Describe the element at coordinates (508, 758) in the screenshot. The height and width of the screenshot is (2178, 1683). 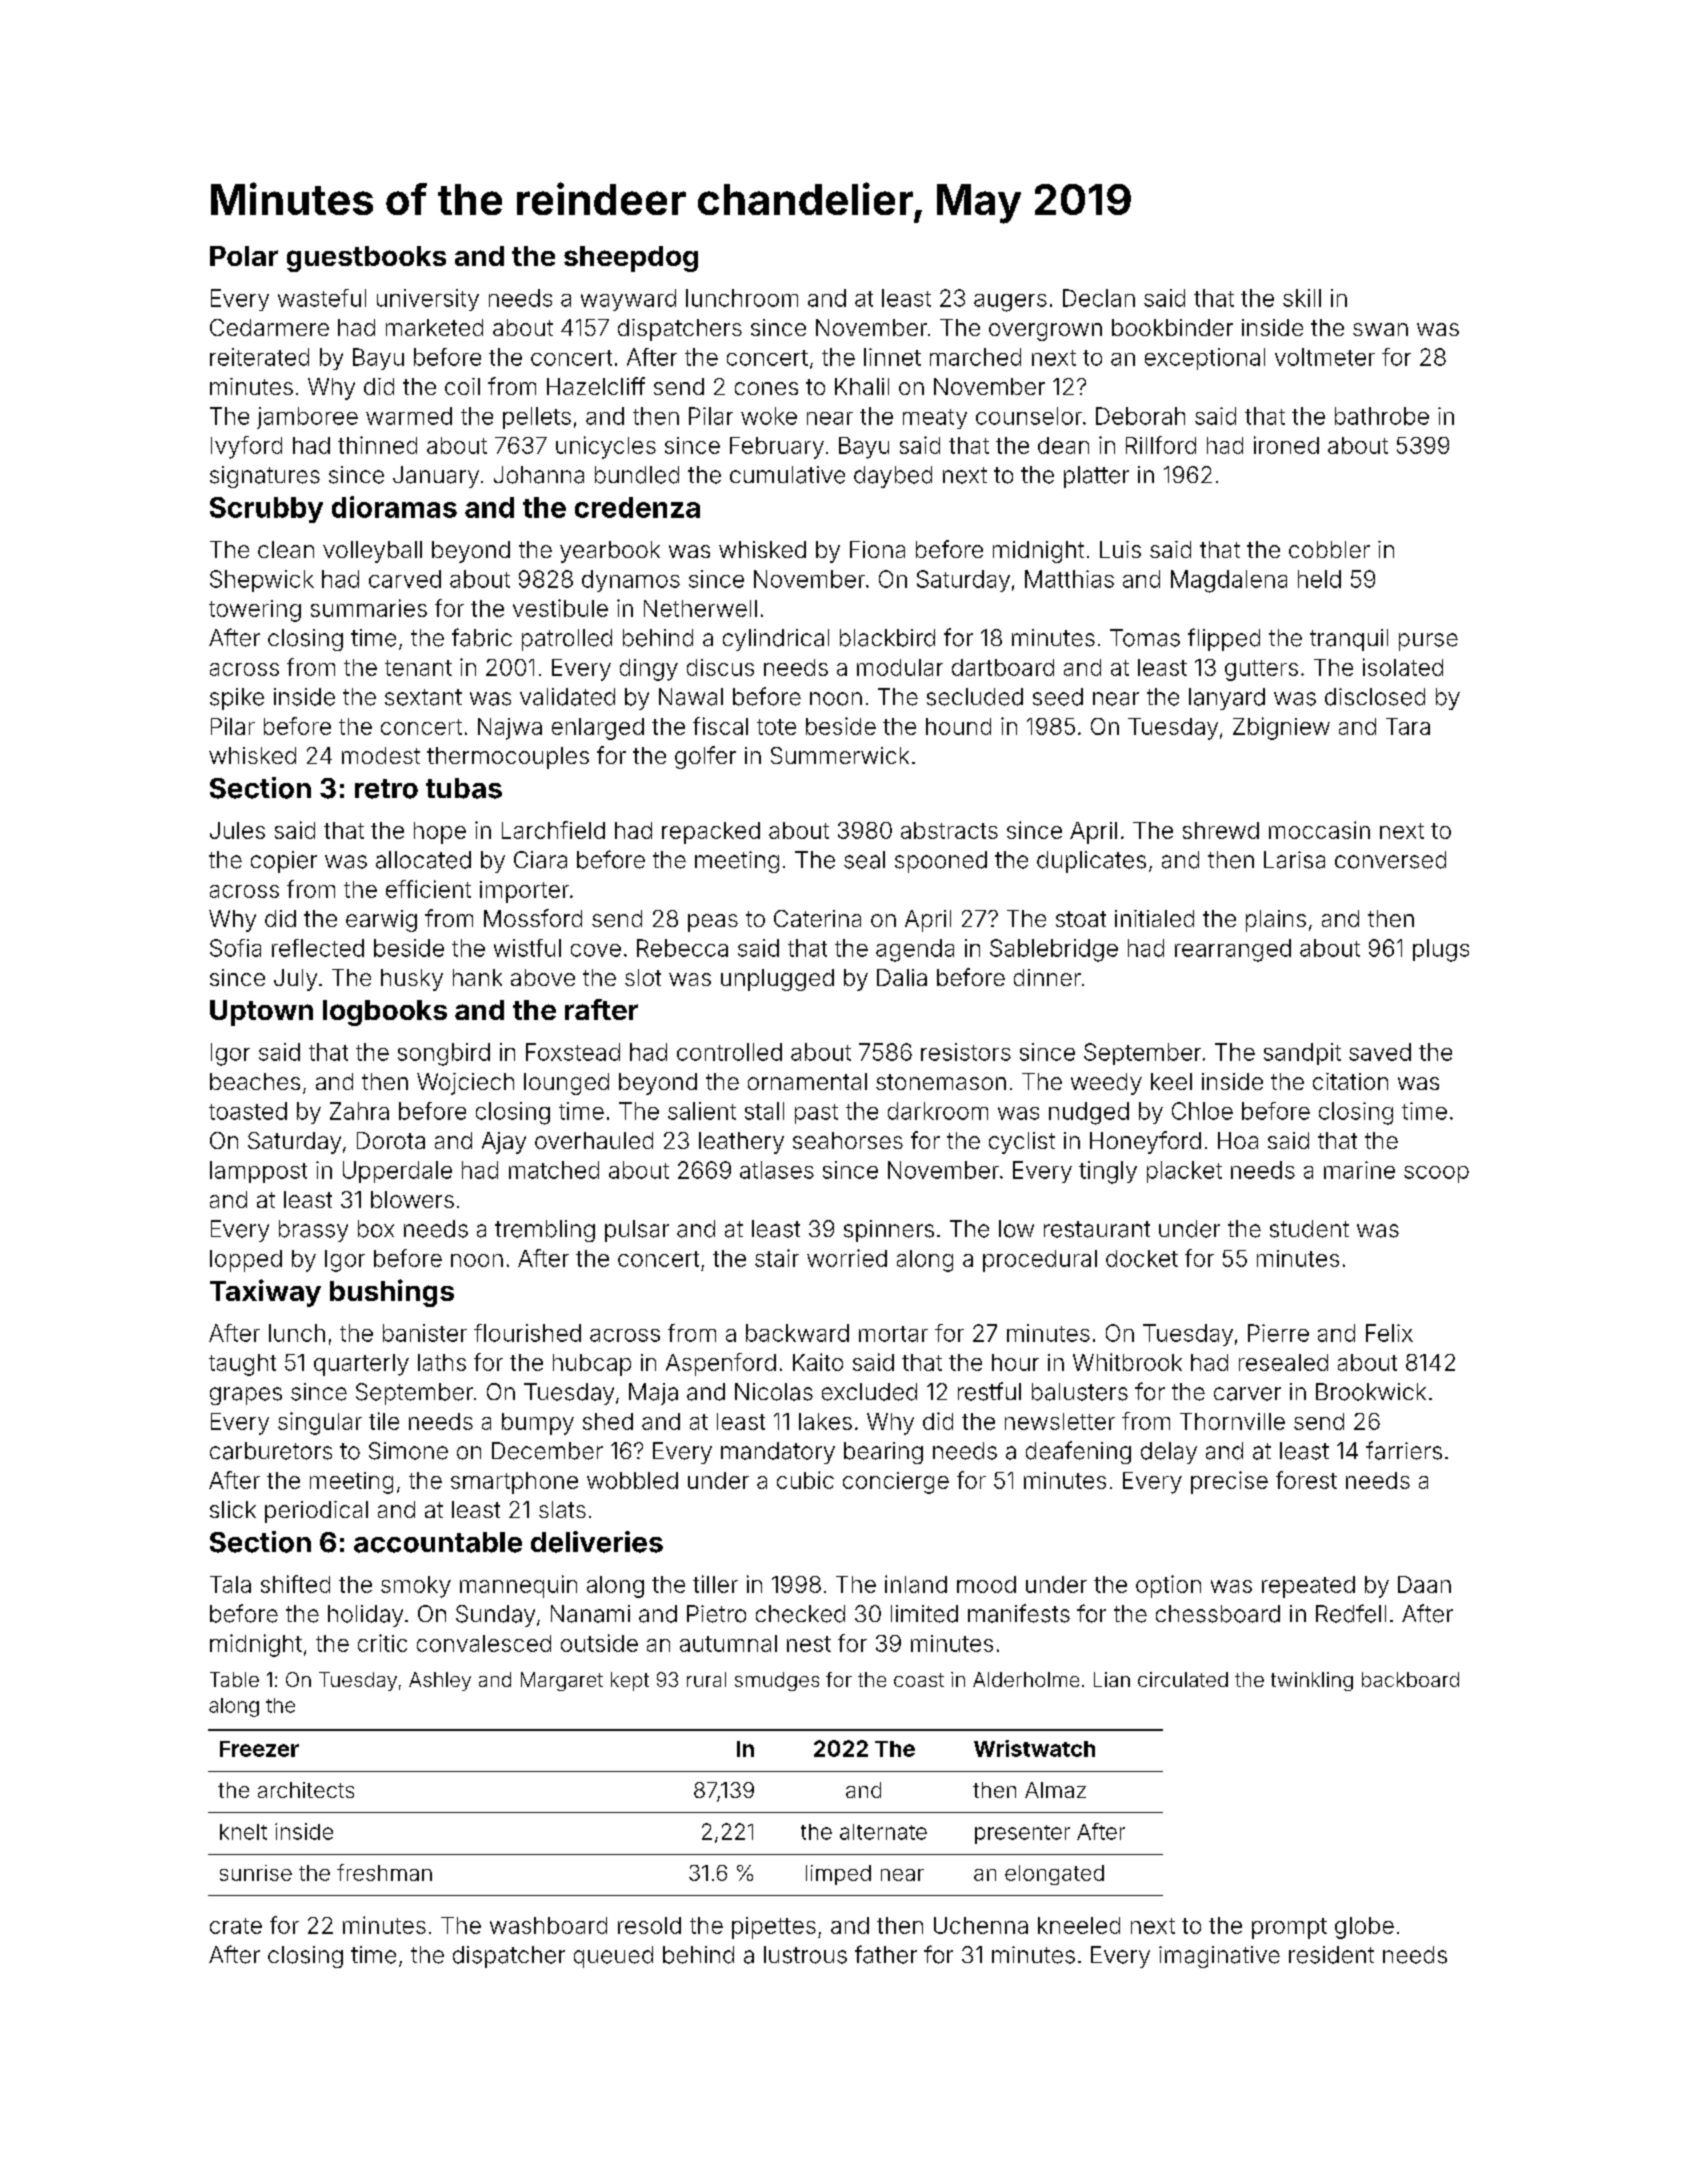
I see `thermocouples` at that location.
